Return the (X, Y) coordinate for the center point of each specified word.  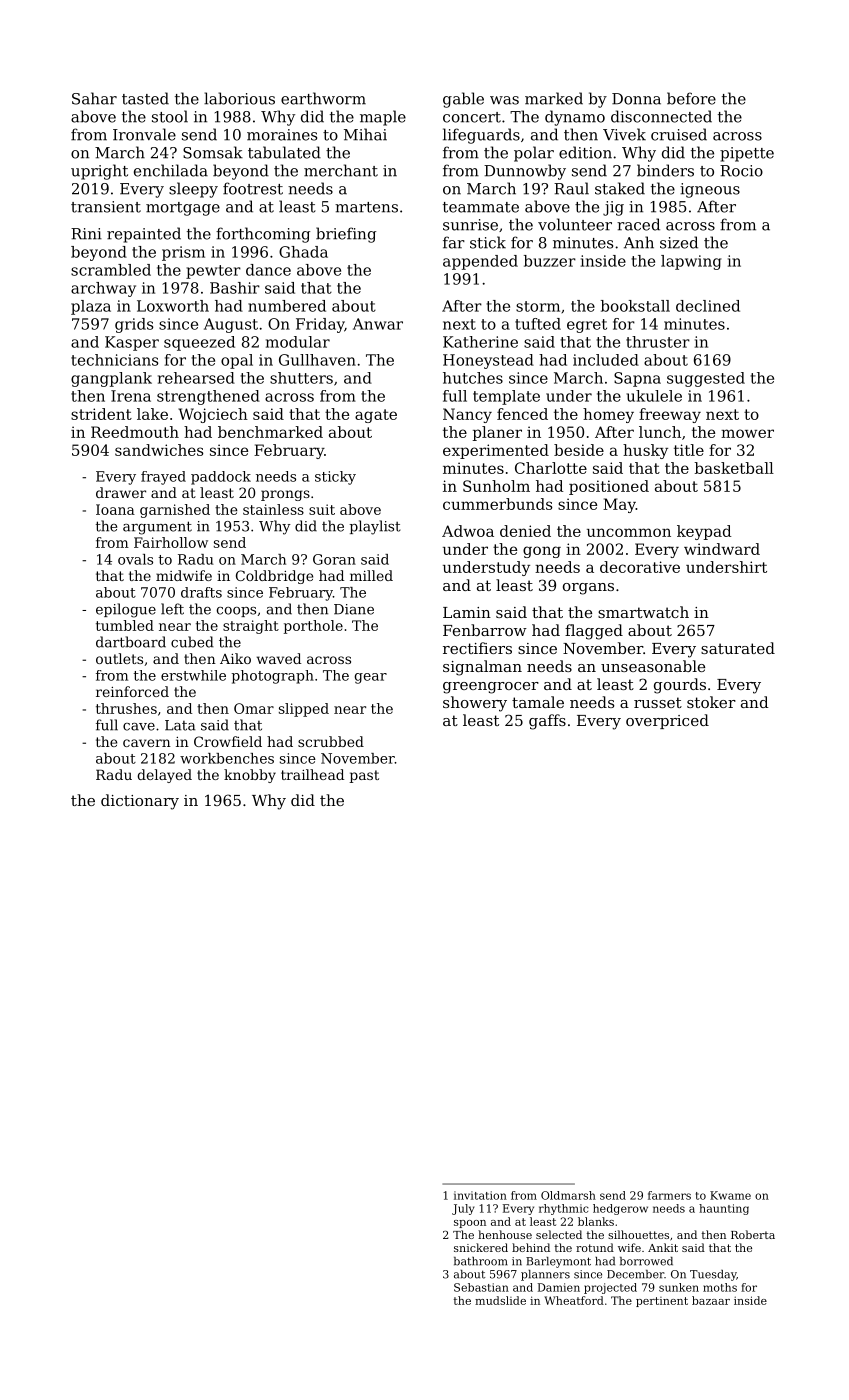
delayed (164, 776)
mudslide (500, 1300)
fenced (522, 414)
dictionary (140, 802)
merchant (341, 170)
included (606, 360)
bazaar (711, 1300)
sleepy (193, 190)
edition (585, 152)
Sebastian (481, 1287)
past (364, 776)
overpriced (667, 721)
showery (475, 704)
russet (658, 702)
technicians (114, 360)
